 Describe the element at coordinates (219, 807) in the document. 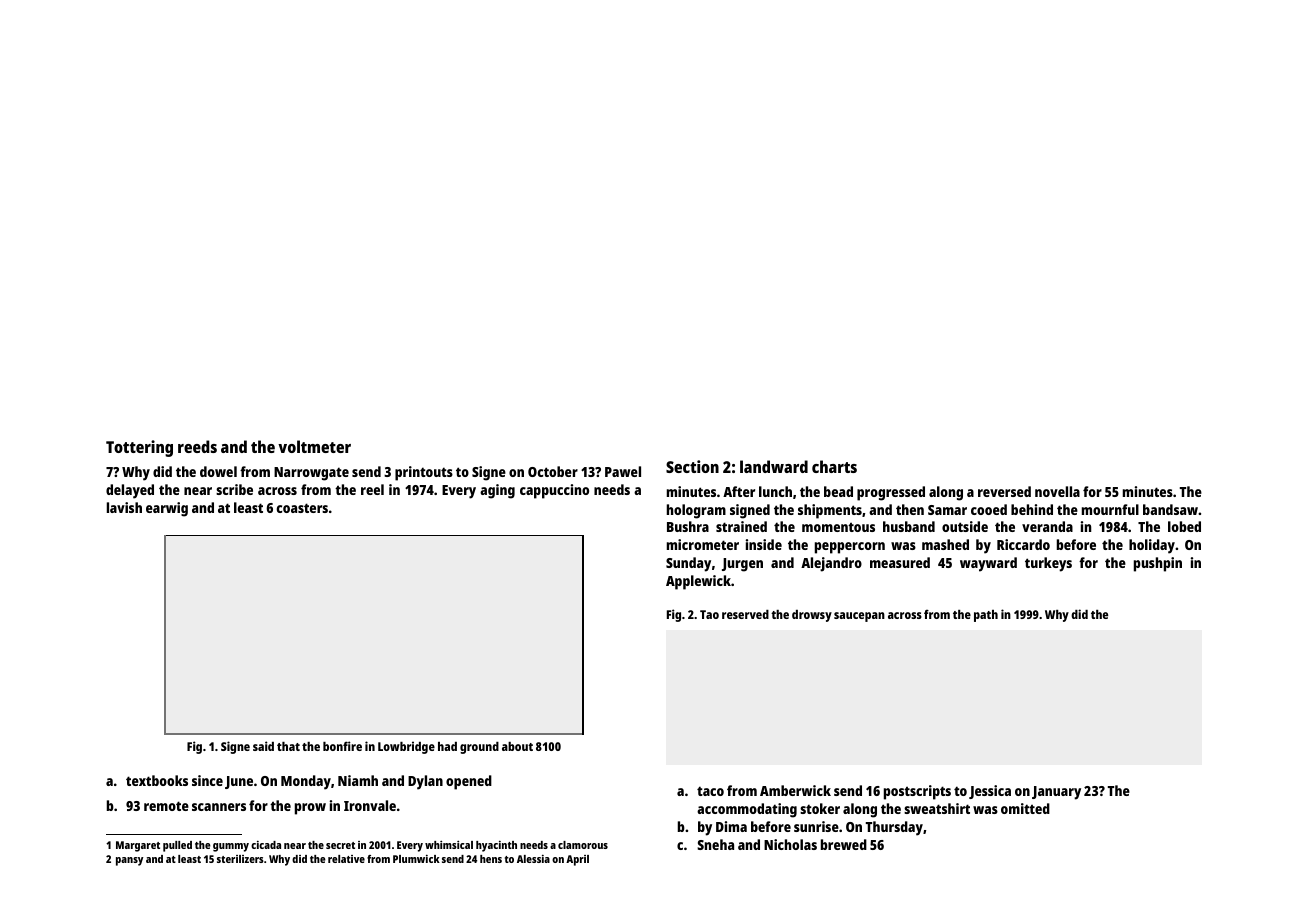

I see `scanners` at that location.
